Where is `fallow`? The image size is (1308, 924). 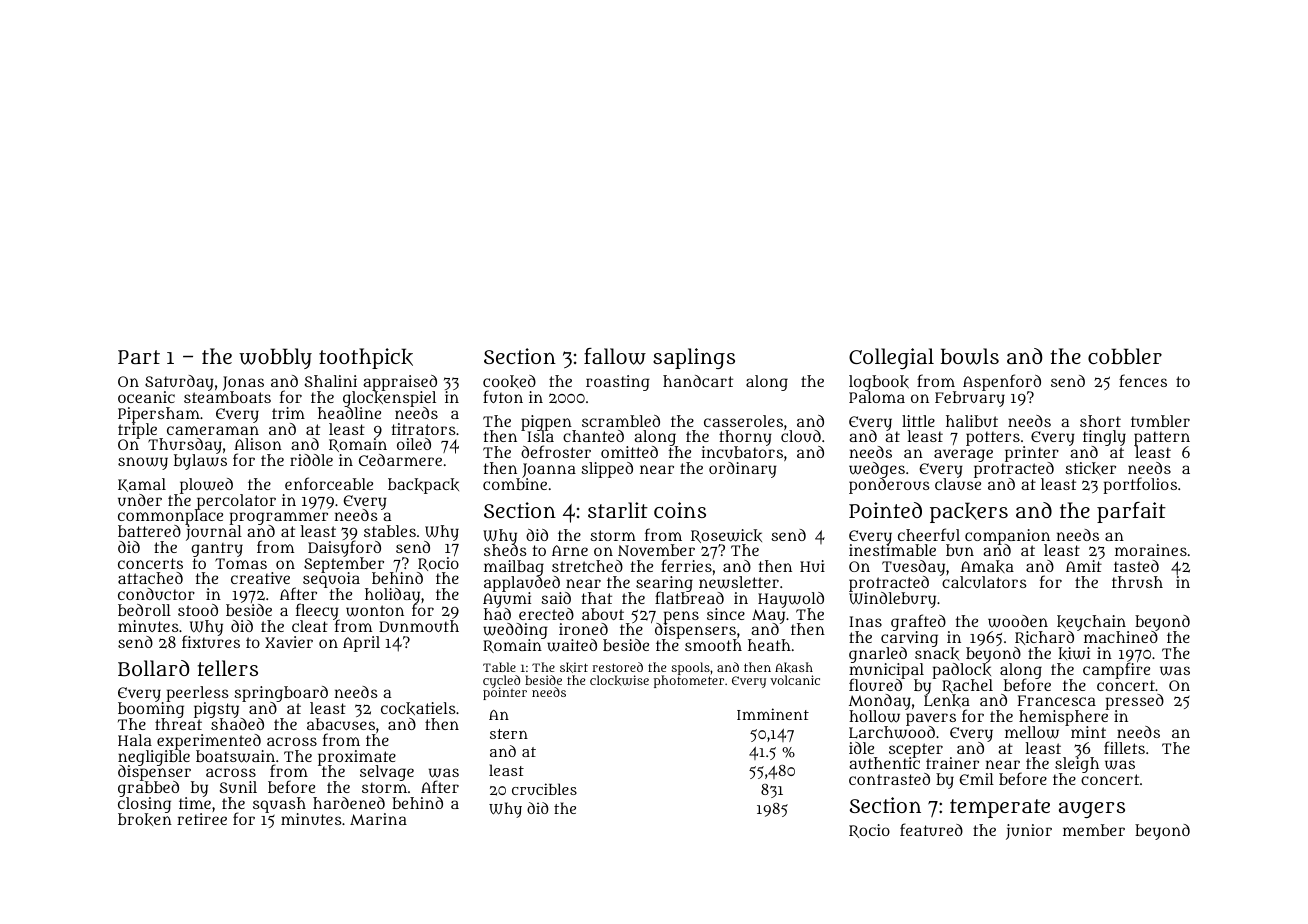 fallow is located at coordinates (615, 356).
